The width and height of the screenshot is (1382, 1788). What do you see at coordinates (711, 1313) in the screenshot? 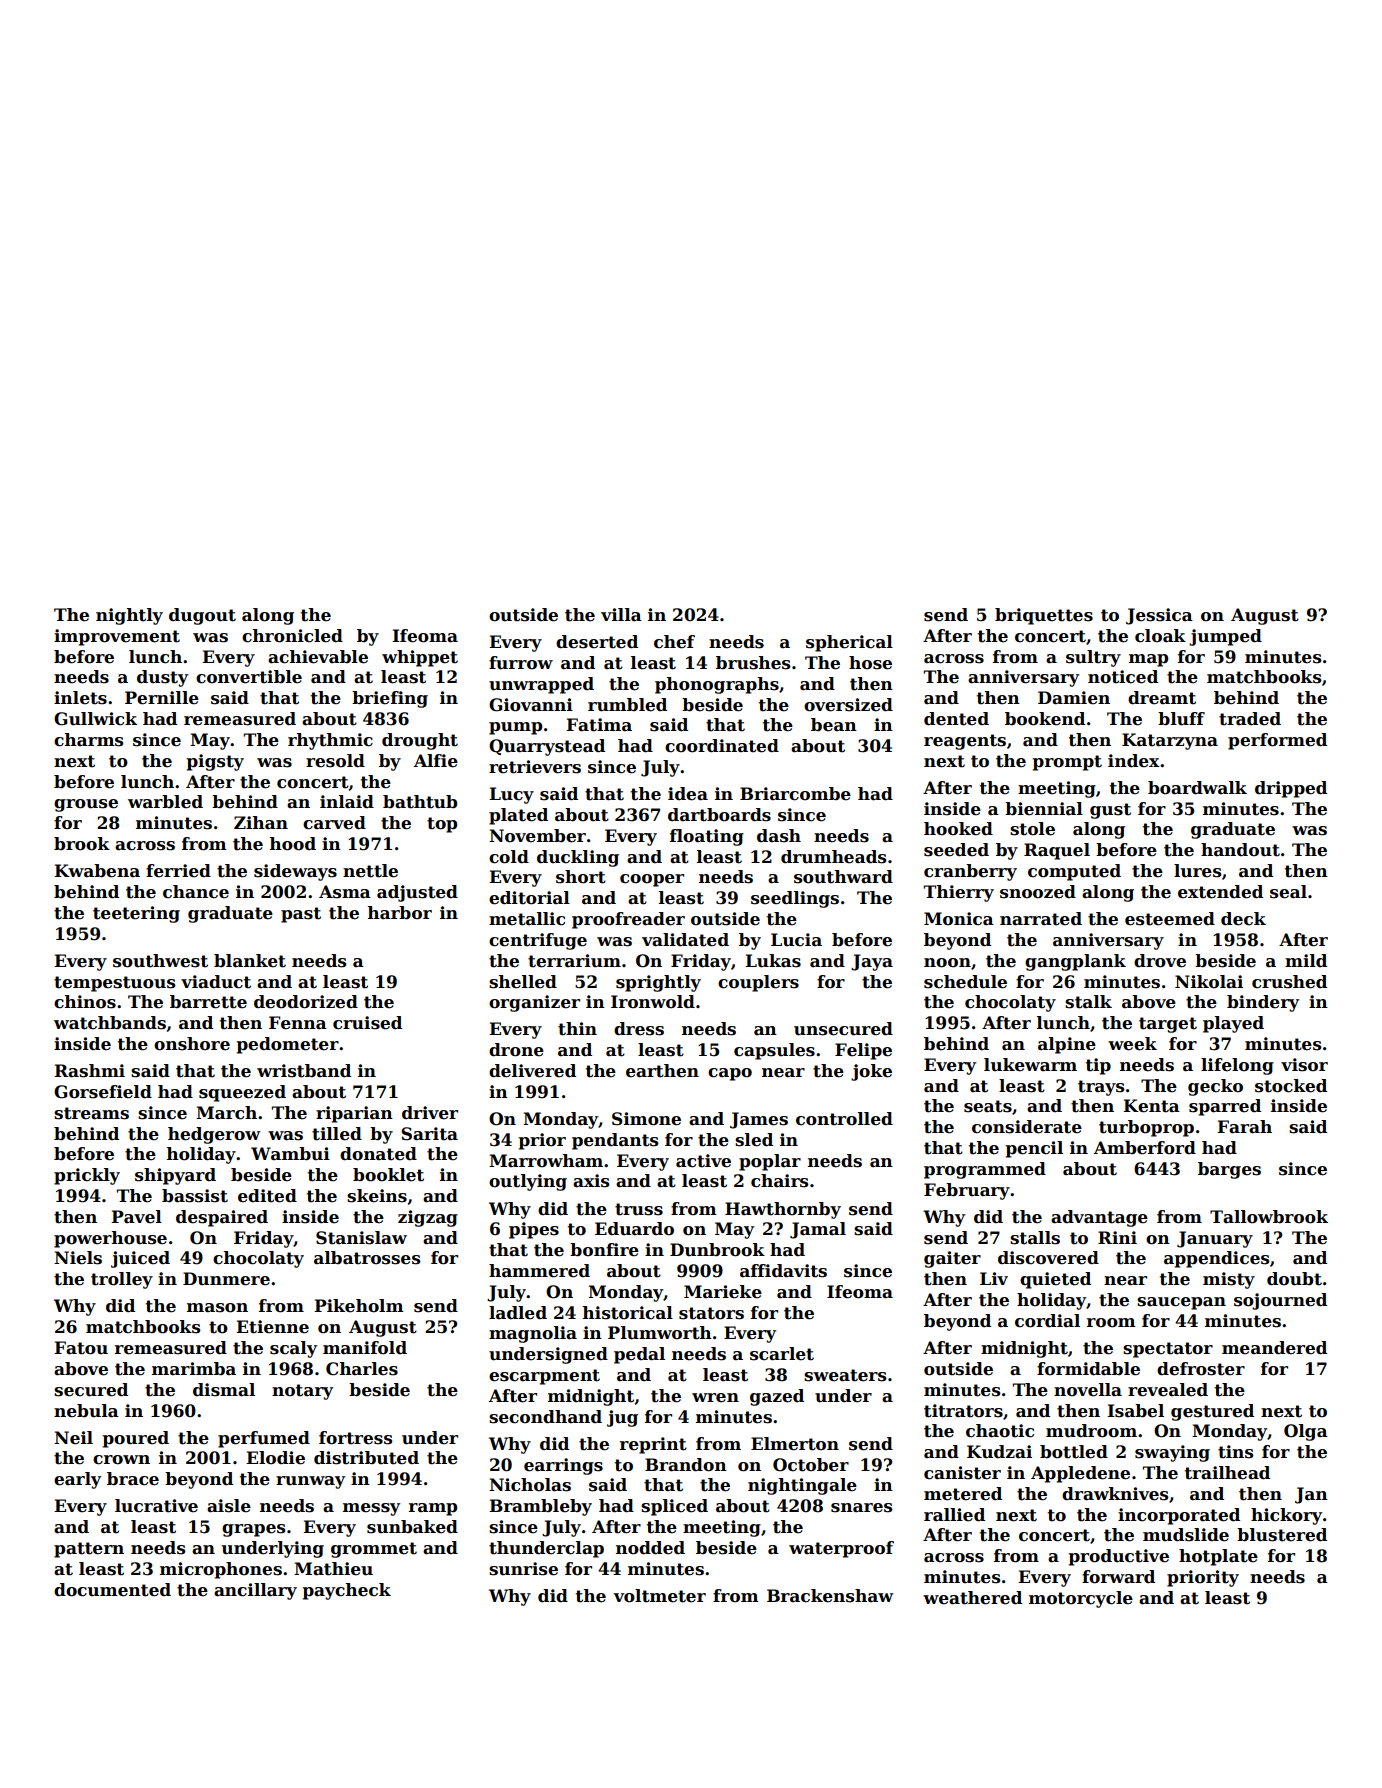
I see `stators` at bounding box center [711, 1313].
